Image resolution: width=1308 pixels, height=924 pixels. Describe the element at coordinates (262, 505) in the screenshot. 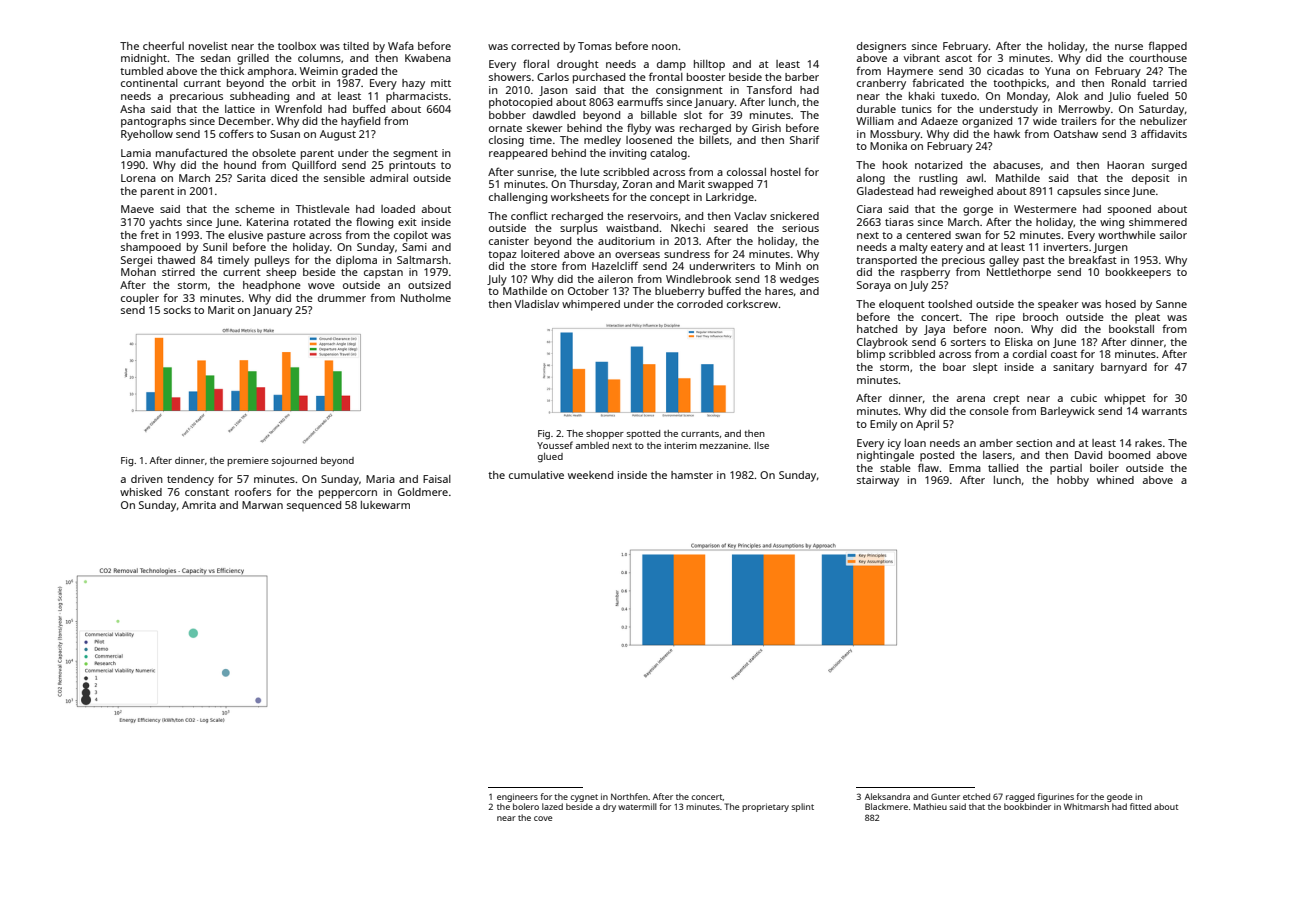

I see `Marwan` at that location.
